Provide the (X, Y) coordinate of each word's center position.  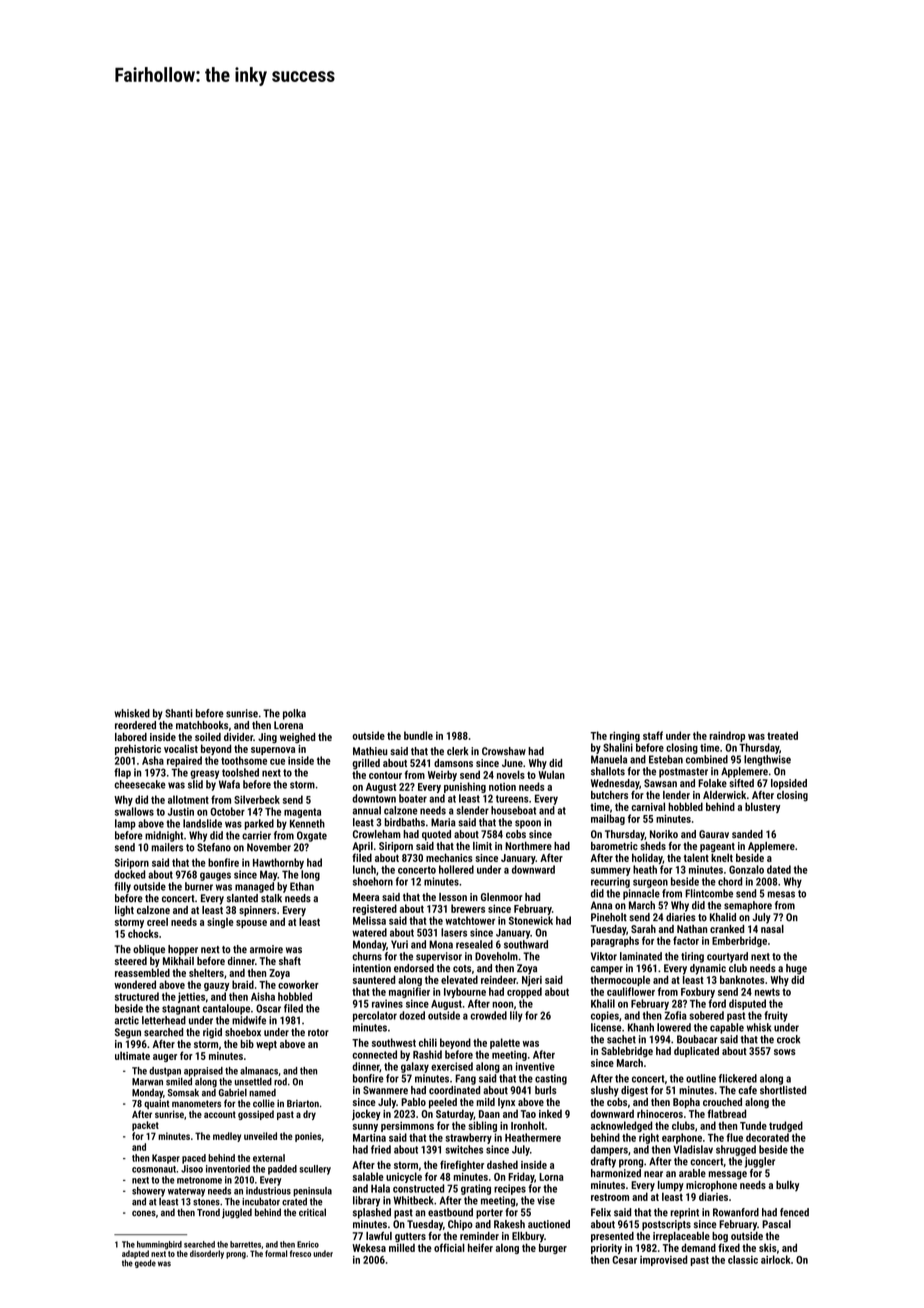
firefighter (462, 1165)
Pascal (776, 1224)
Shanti (179, 713)
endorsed (414, 968)
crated (294, 1201)
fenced (794, 1212)
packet (145, 1126)
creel (157, 921)
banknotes (742, 979)
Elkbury (528, 1237)
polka (294, 714)
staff (653, 735)
